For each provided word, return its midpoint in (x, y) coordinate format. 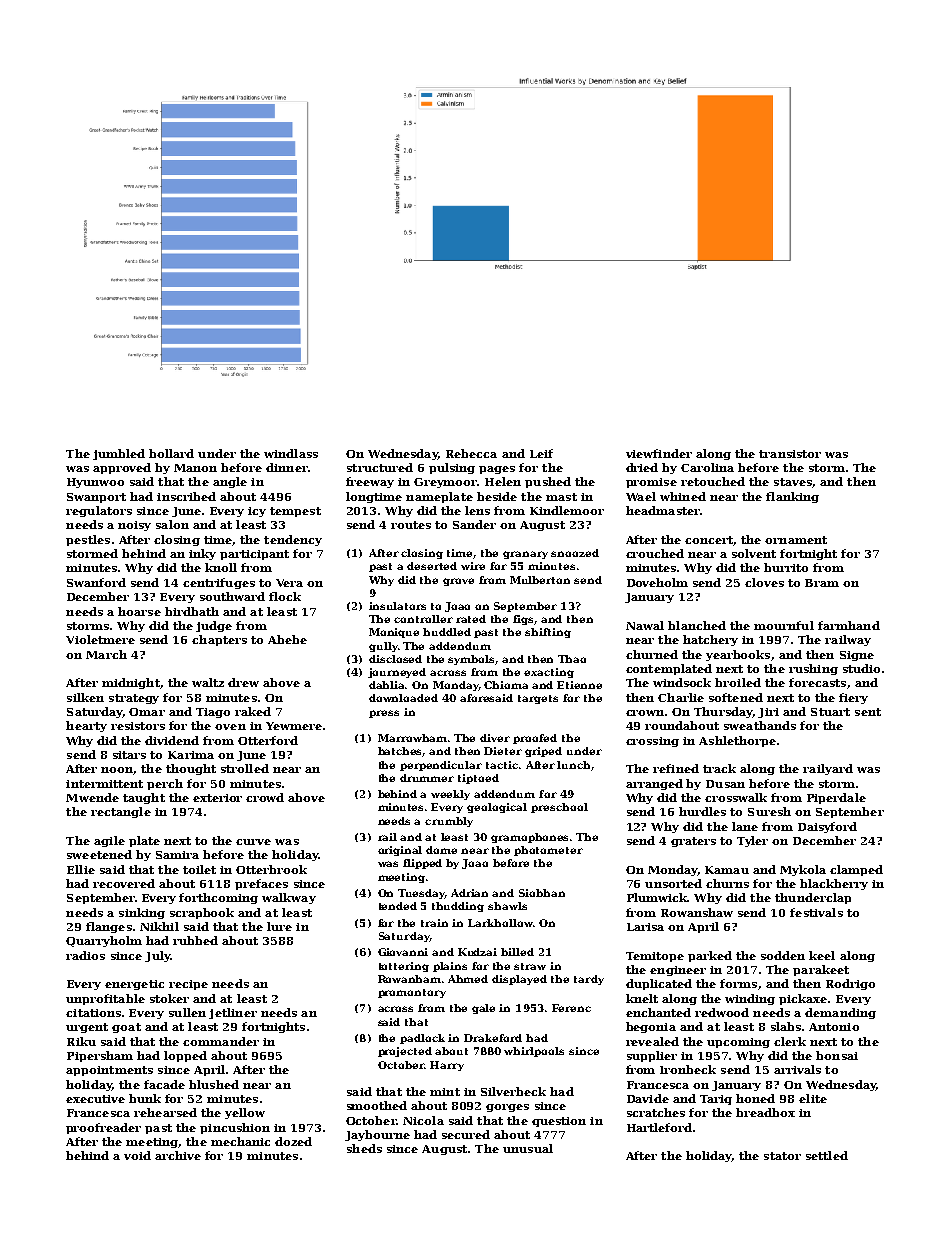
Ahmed (468, 979)
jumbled (119, 454)
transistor (790, 454)
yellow (245, 1113)
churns (727, 883)
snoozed (575, 553)
